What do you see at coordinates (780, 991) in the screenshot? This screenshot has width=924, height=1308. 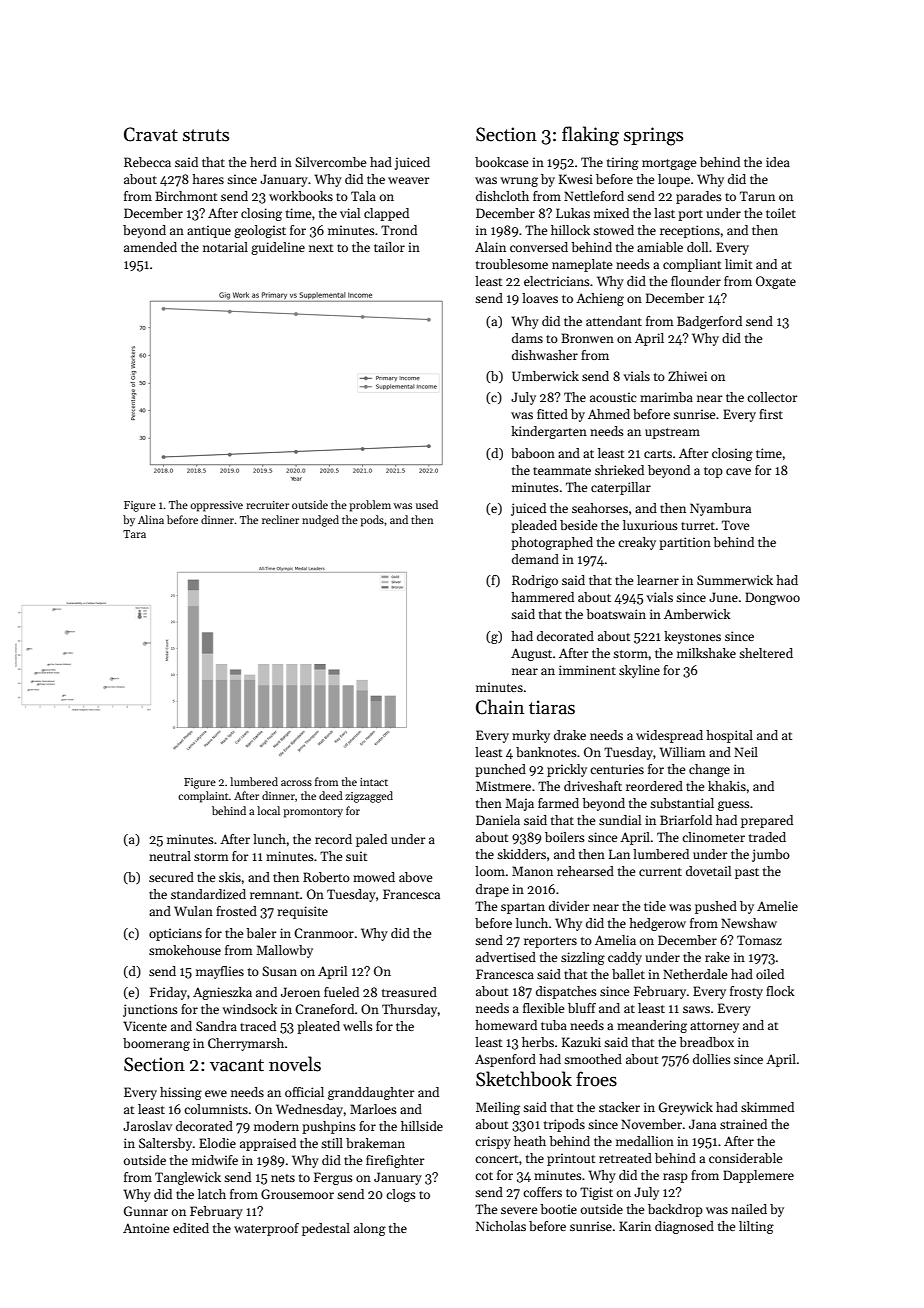 I see `flock` at bounding box center [780, 991].
